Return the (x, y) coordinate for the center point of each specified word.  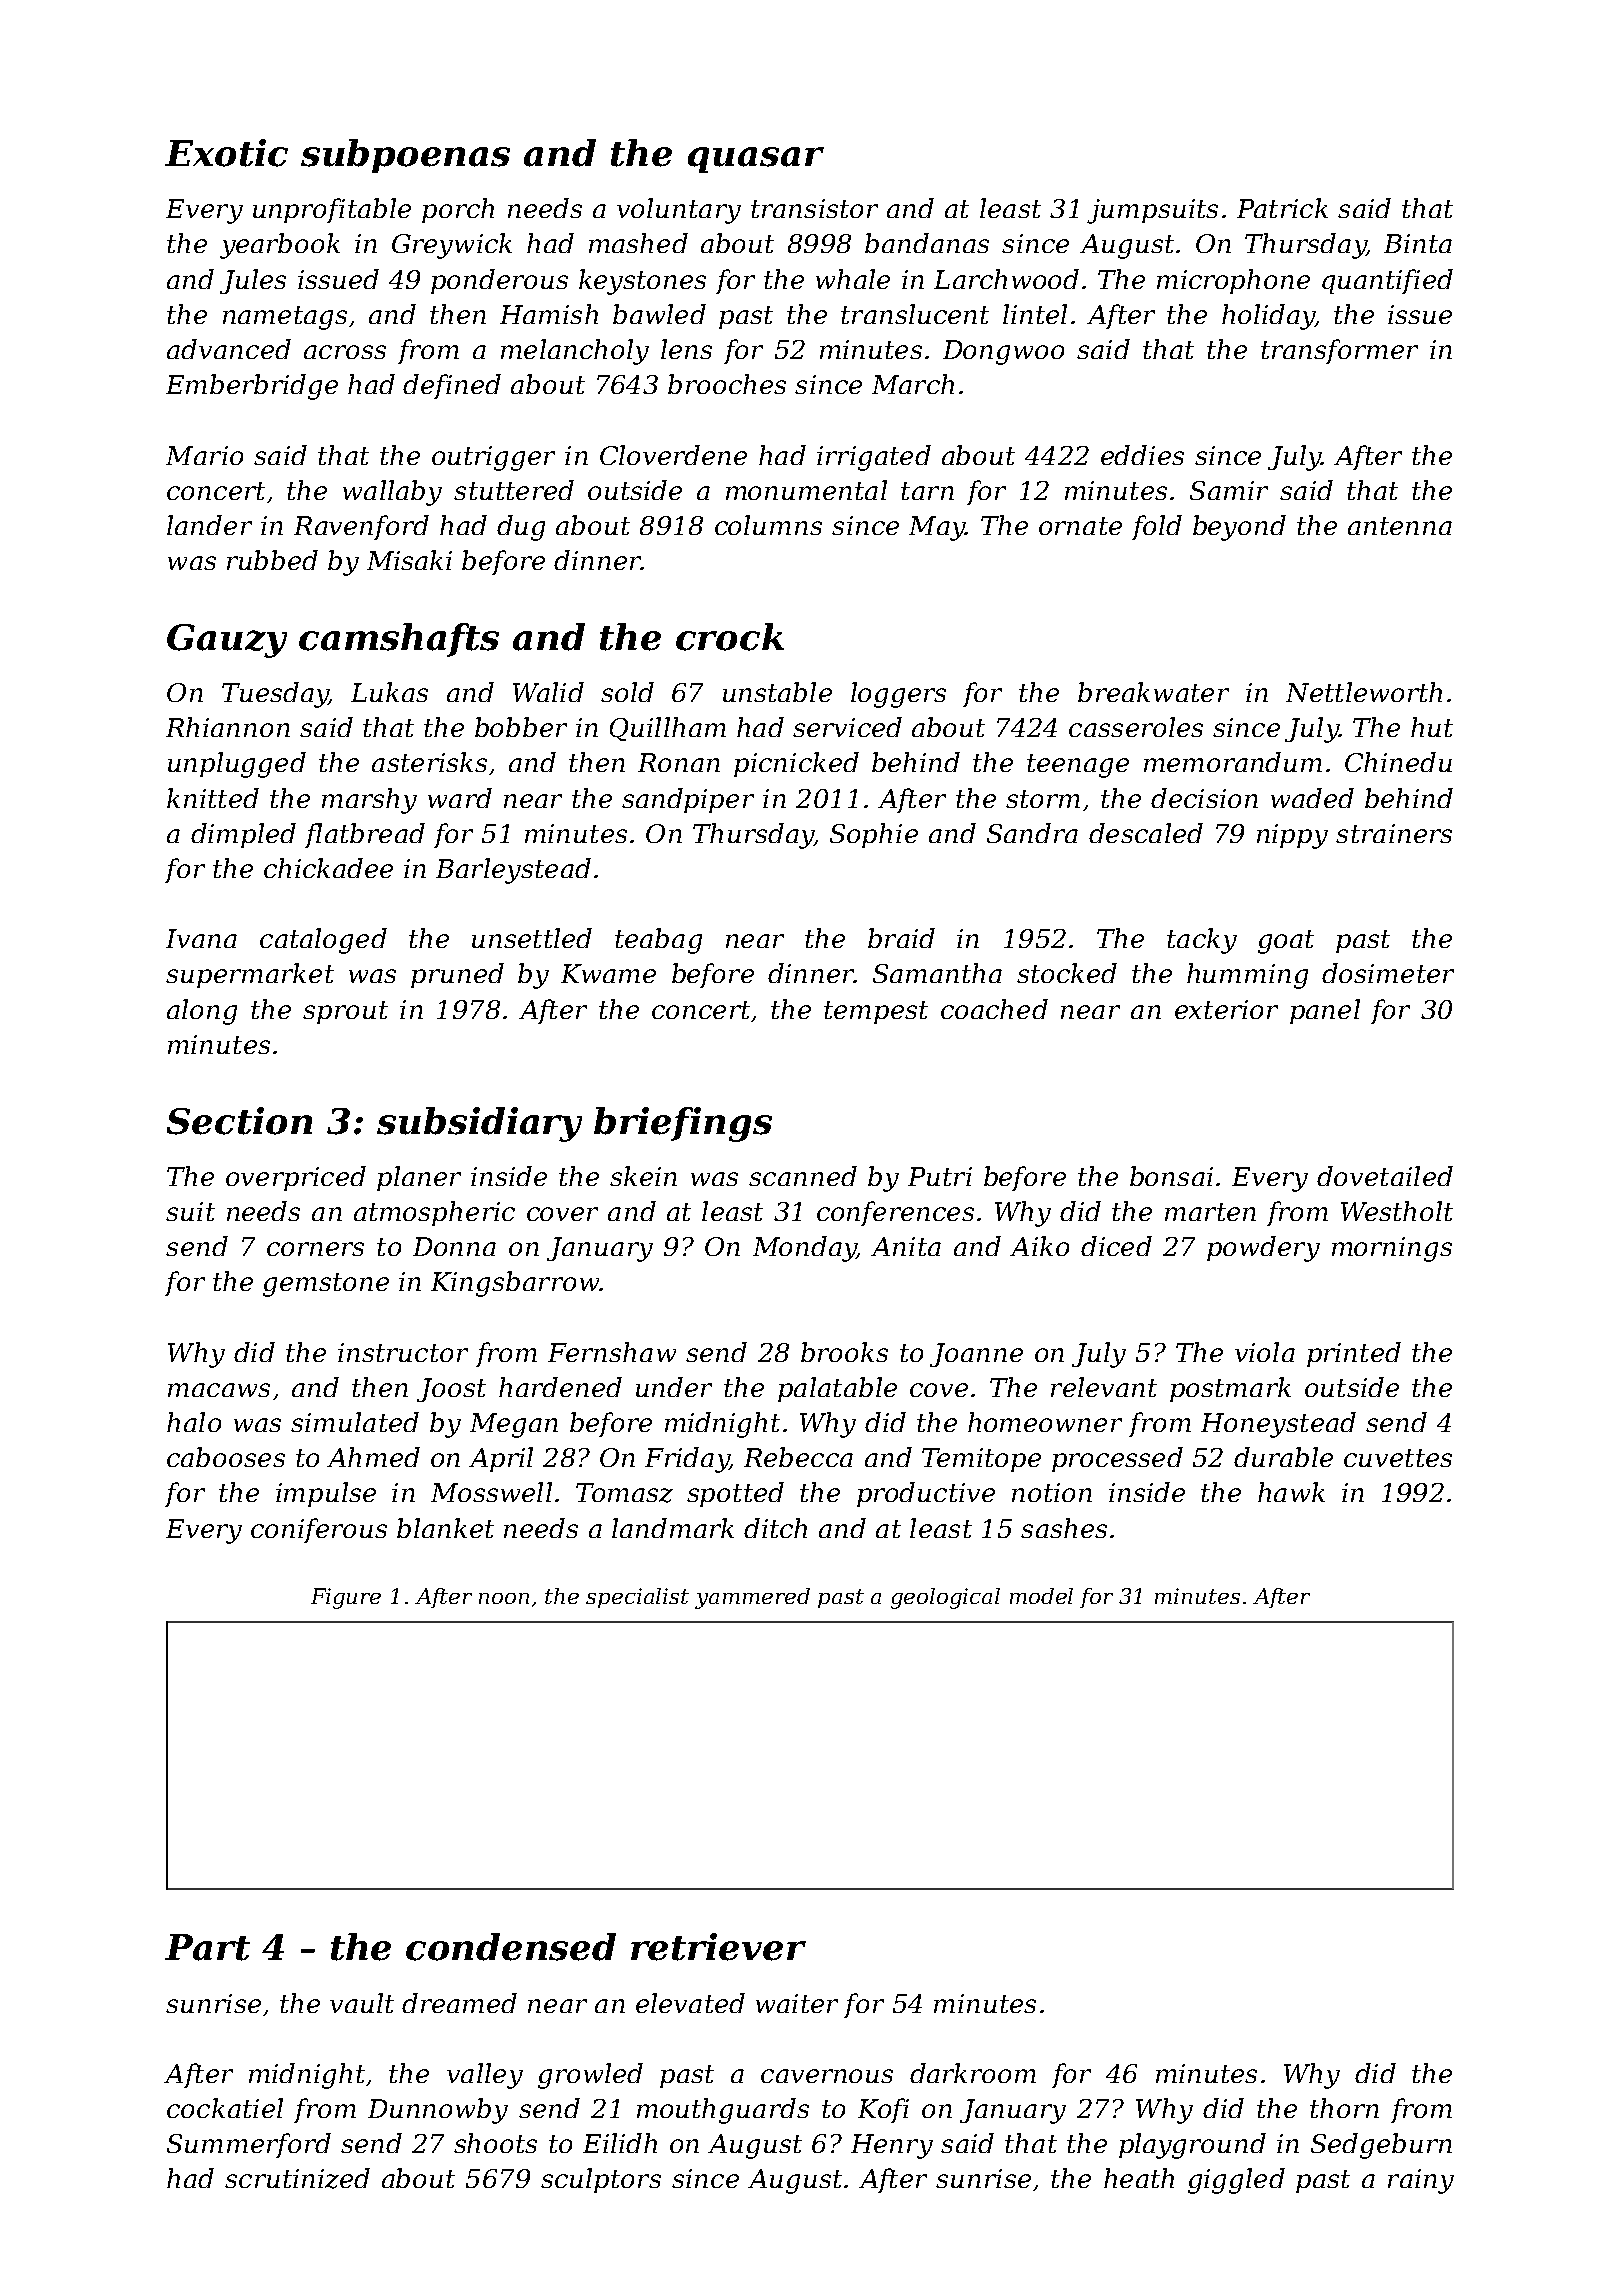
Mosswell (491, 1492)
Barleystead (513, 871)
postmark (1230, 1389)
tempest (876, 1012)
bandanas (927, 243)
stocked (1067, 973)
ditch (775, 1528)
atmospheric (434, 1213)
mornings (1392, 1249)
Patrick (1282, 208)
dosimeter (1388, 973)
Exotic (226, 153)
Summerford (249, 2145)
